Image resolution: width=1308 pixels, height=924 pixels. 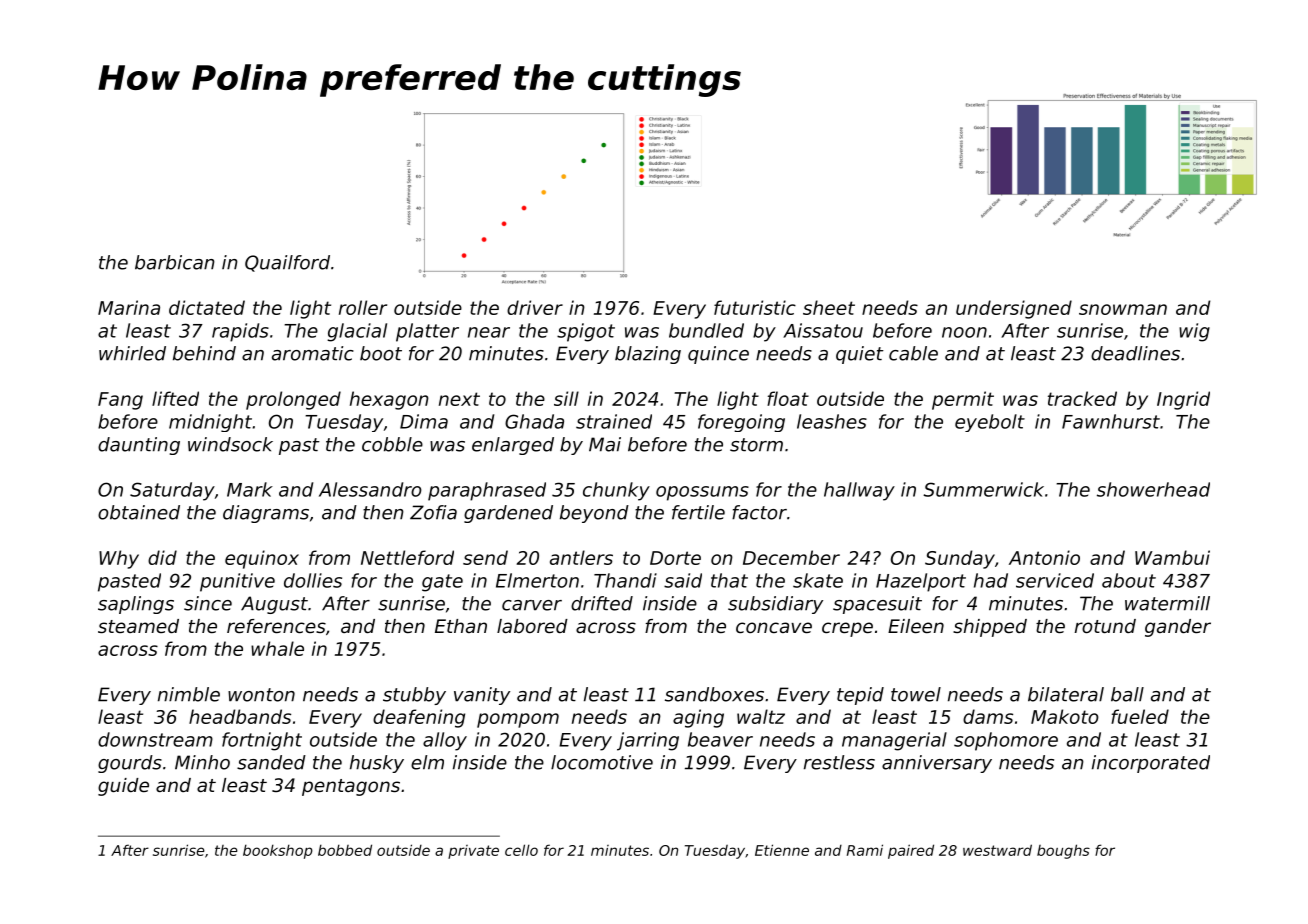 I want to click on saplings, so click(x=136, y=605).
